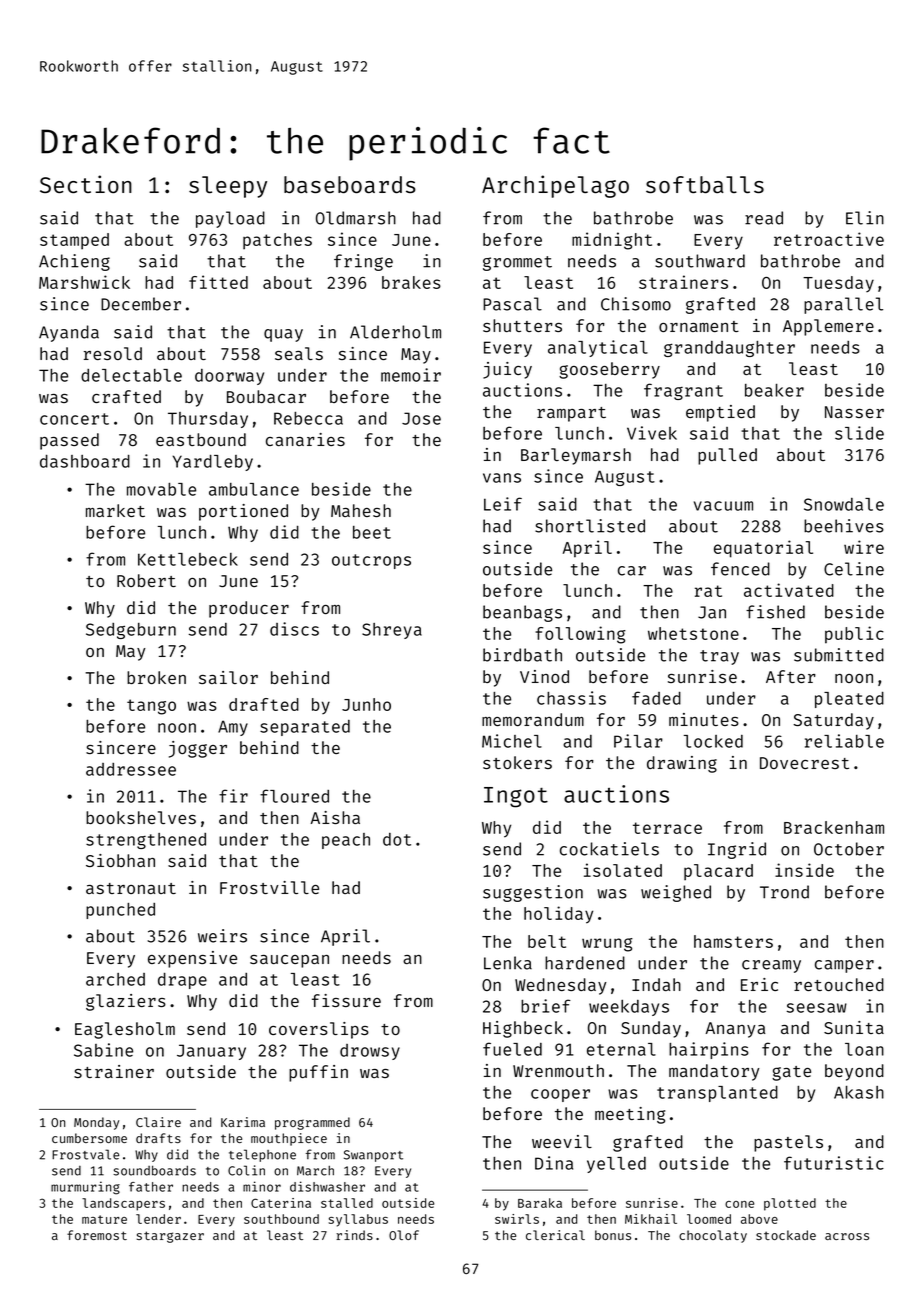 The width and height of the document is (924, 1308). Describe the element at coordinates (86, 184) in the document. I see `Section` at that location.
